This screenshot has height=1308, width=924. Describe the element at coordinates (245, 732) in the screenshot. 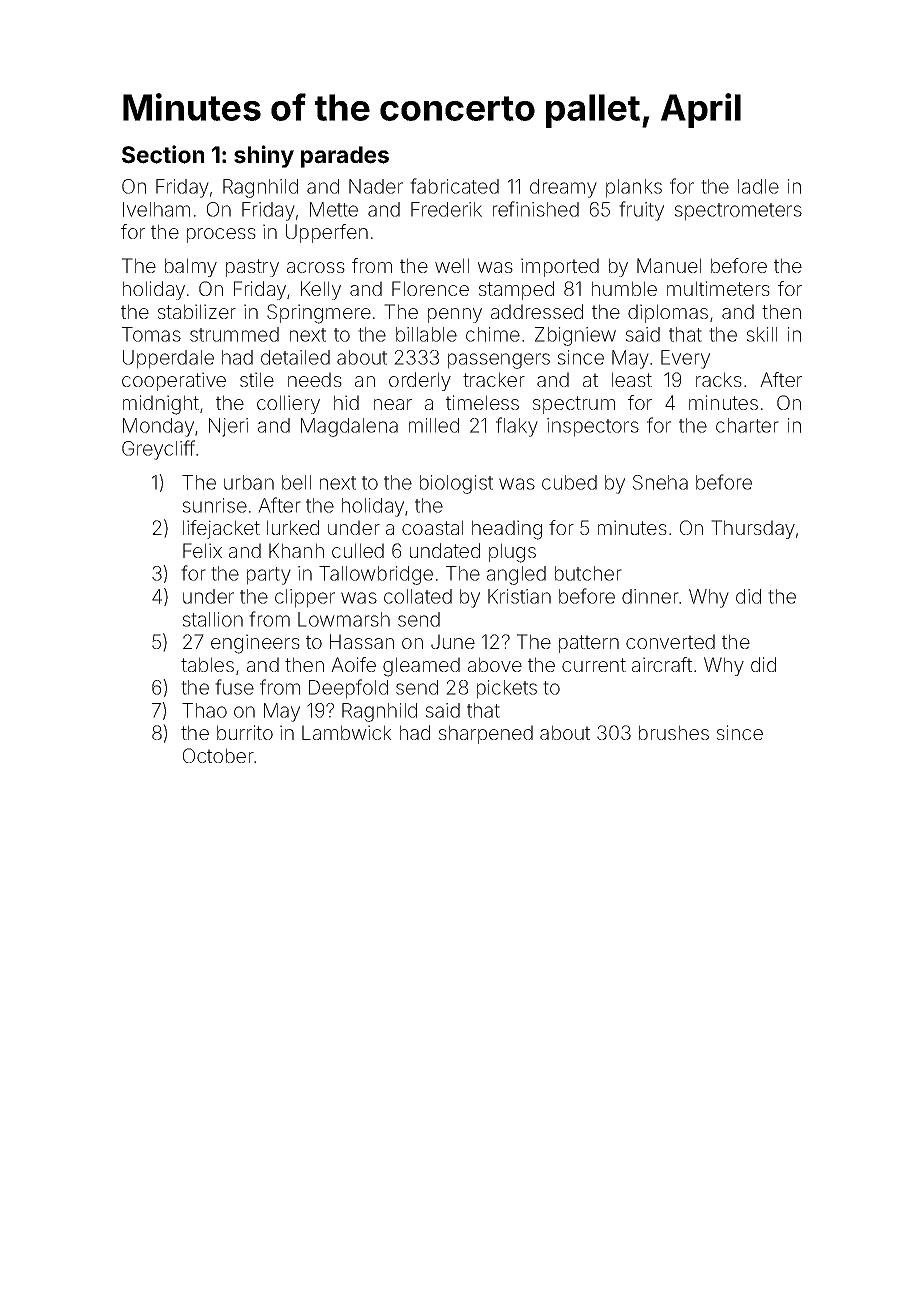

I see `burrito` at that location.
